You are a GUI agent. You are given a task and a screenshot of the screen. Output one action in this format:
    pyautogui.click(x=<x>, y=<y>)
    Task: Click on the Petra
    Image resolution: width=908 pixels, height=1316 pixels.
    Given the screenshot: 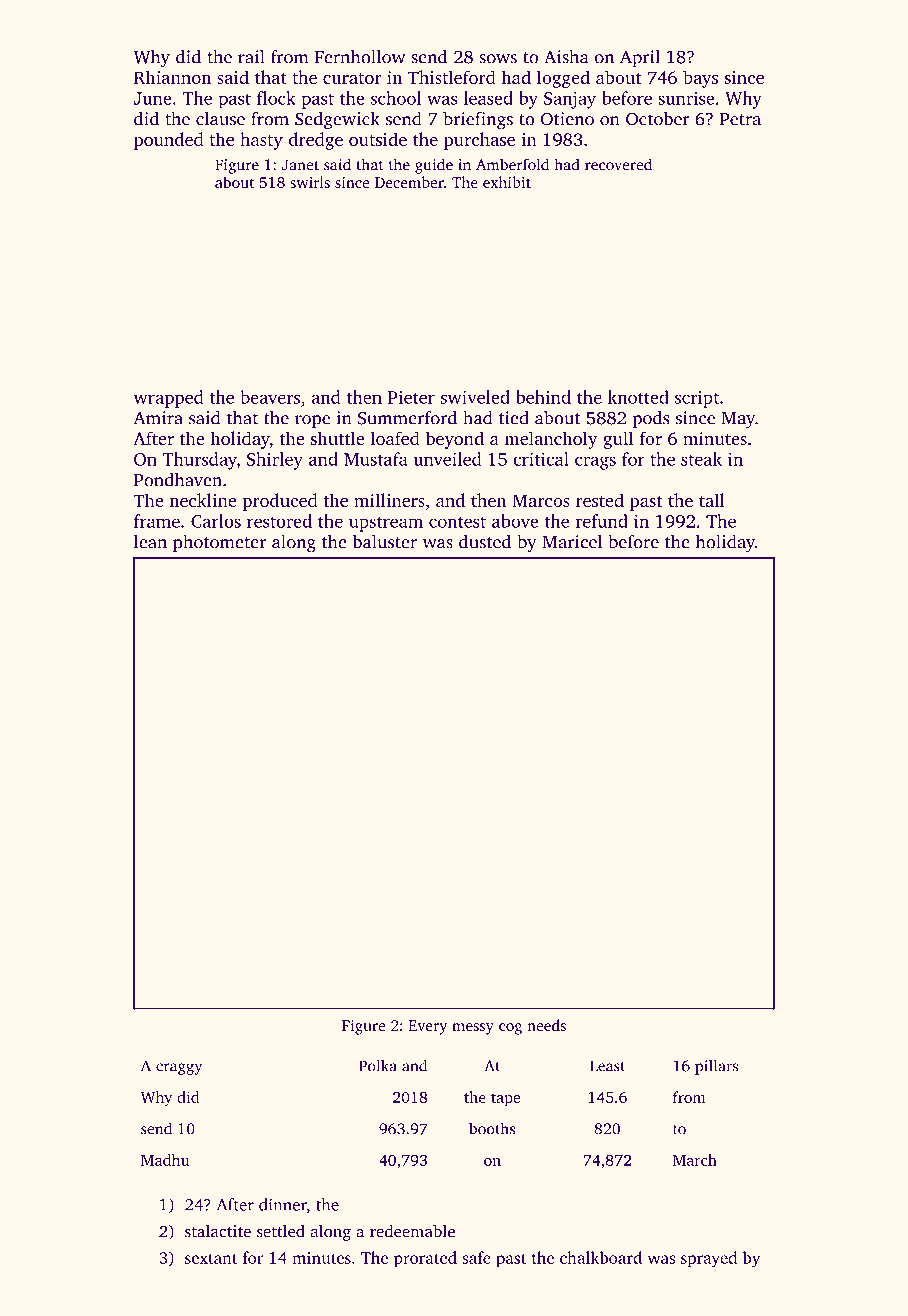 What is the action you would take?
    pyautogui.click(x=740, y=119)
